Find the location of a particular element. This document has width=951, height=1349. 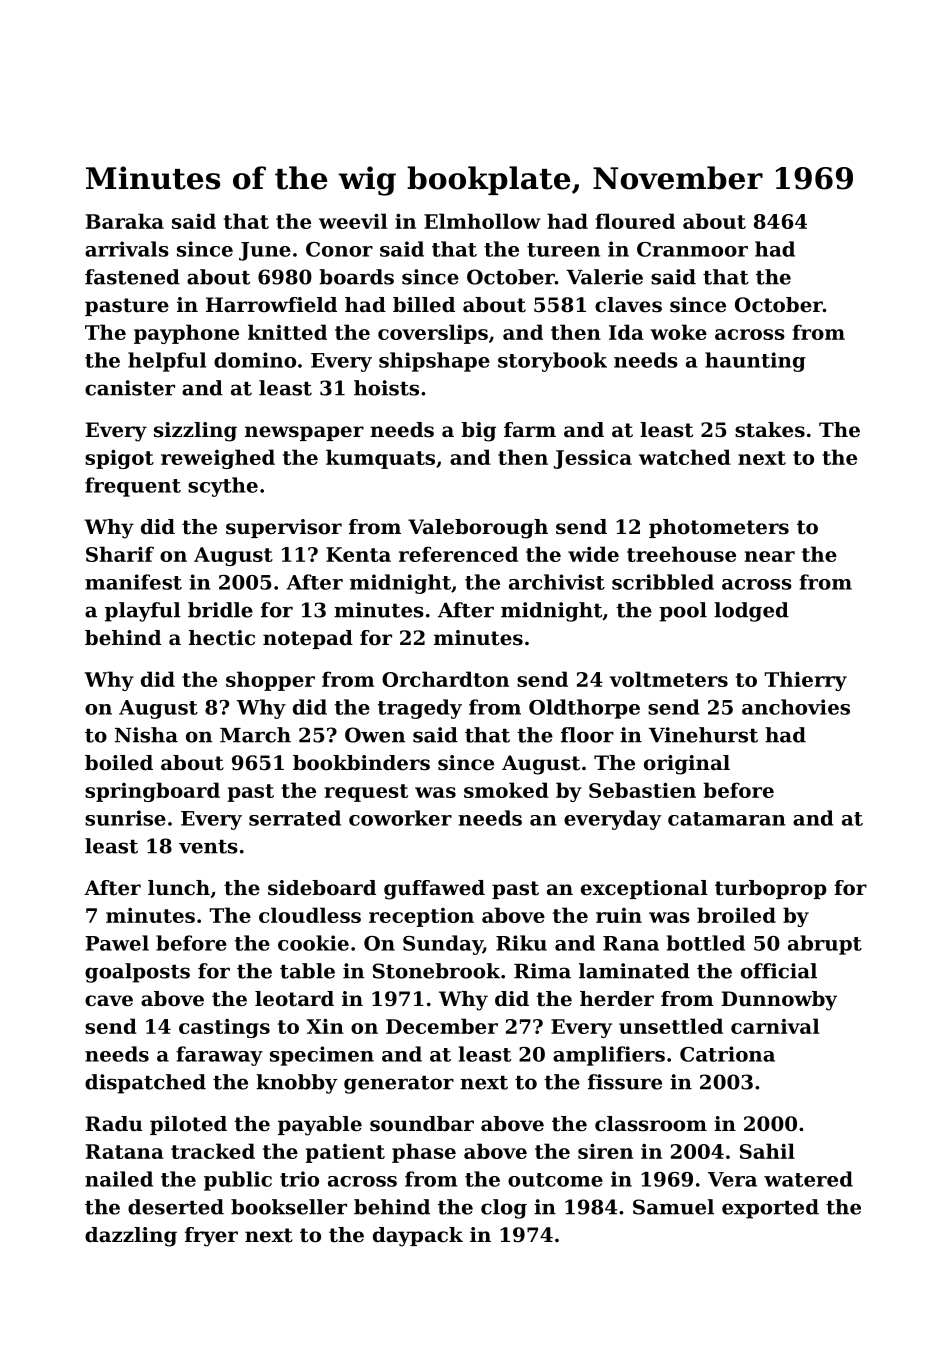

vents is located at coordinates (208, 847).
